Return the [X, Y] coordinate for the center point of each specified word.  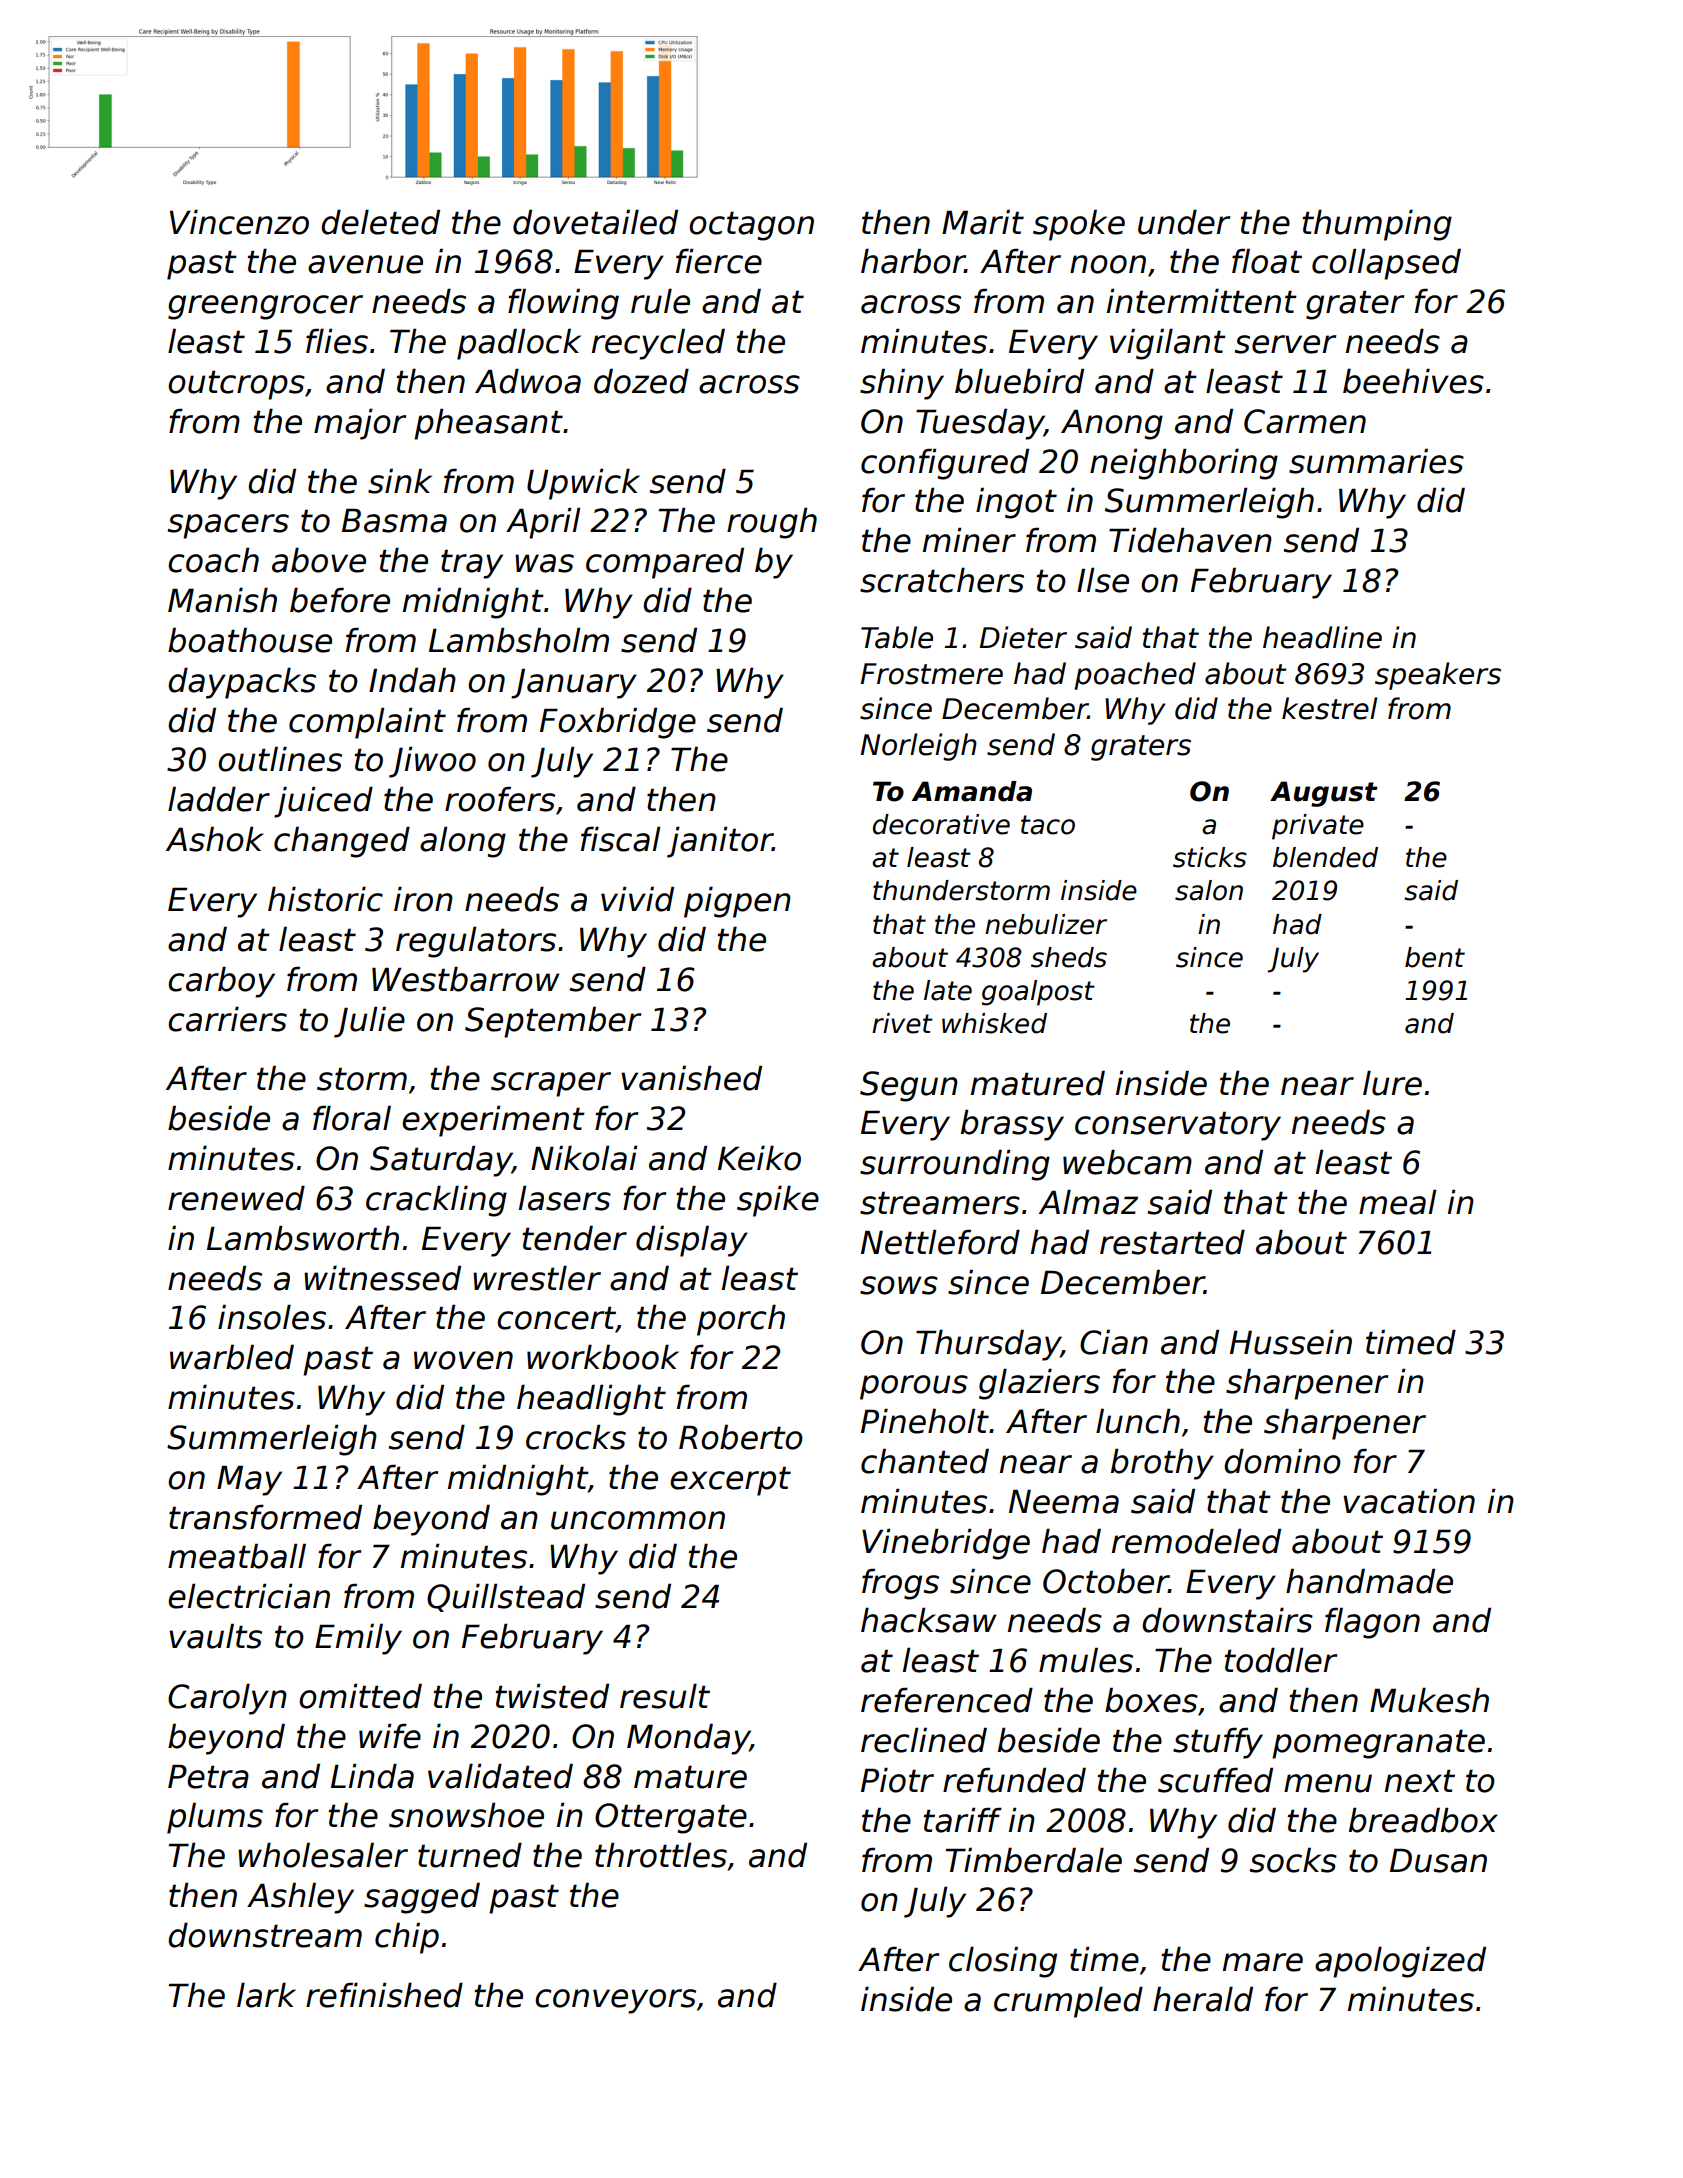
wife [390, 1736]
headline [1322, 637]
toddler [1280, 1660]
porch [741, 1320]
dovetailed [595, 222]
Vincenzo [239, 222]
